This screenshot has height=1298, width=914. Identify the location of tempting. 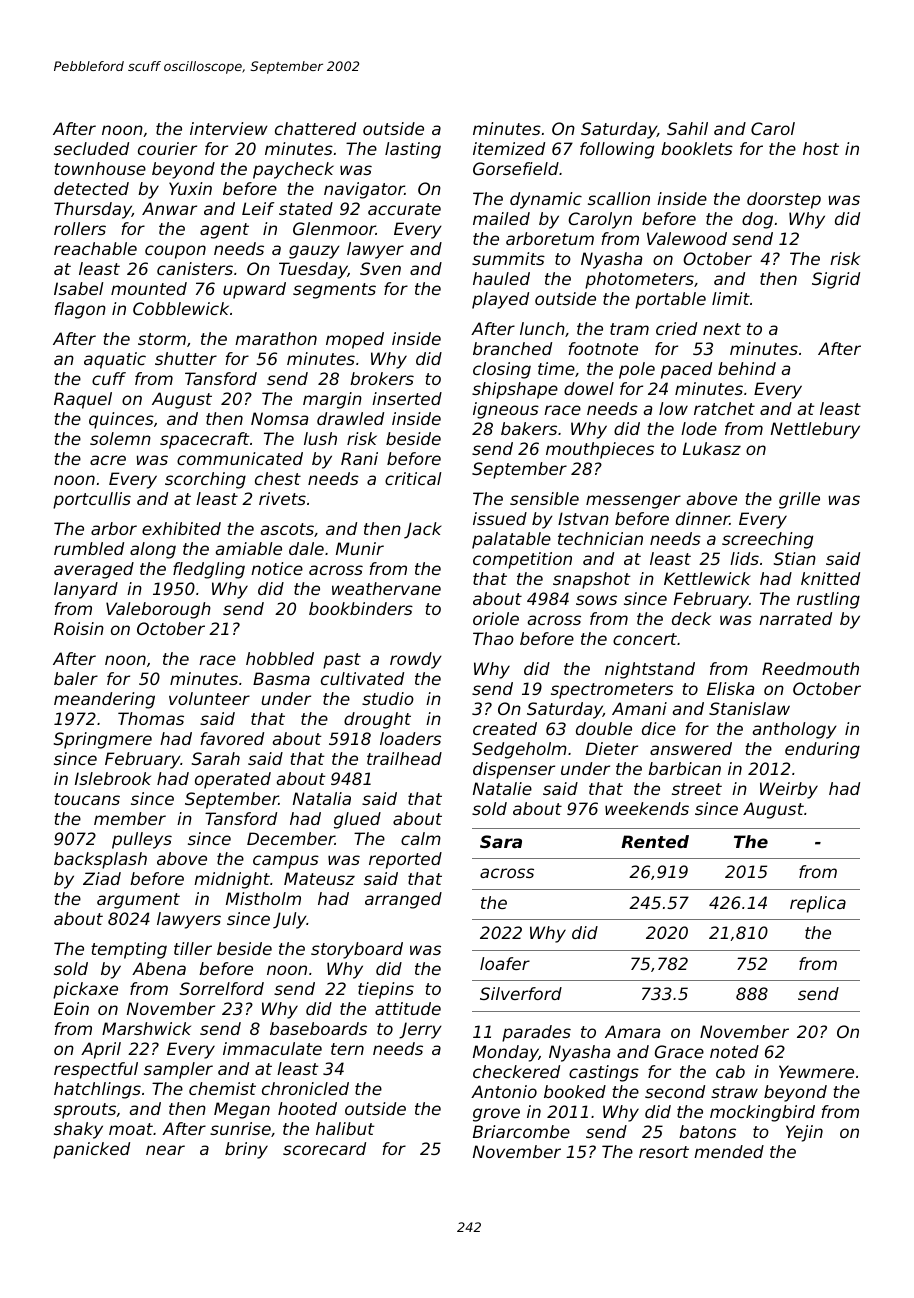
(129, 950).
